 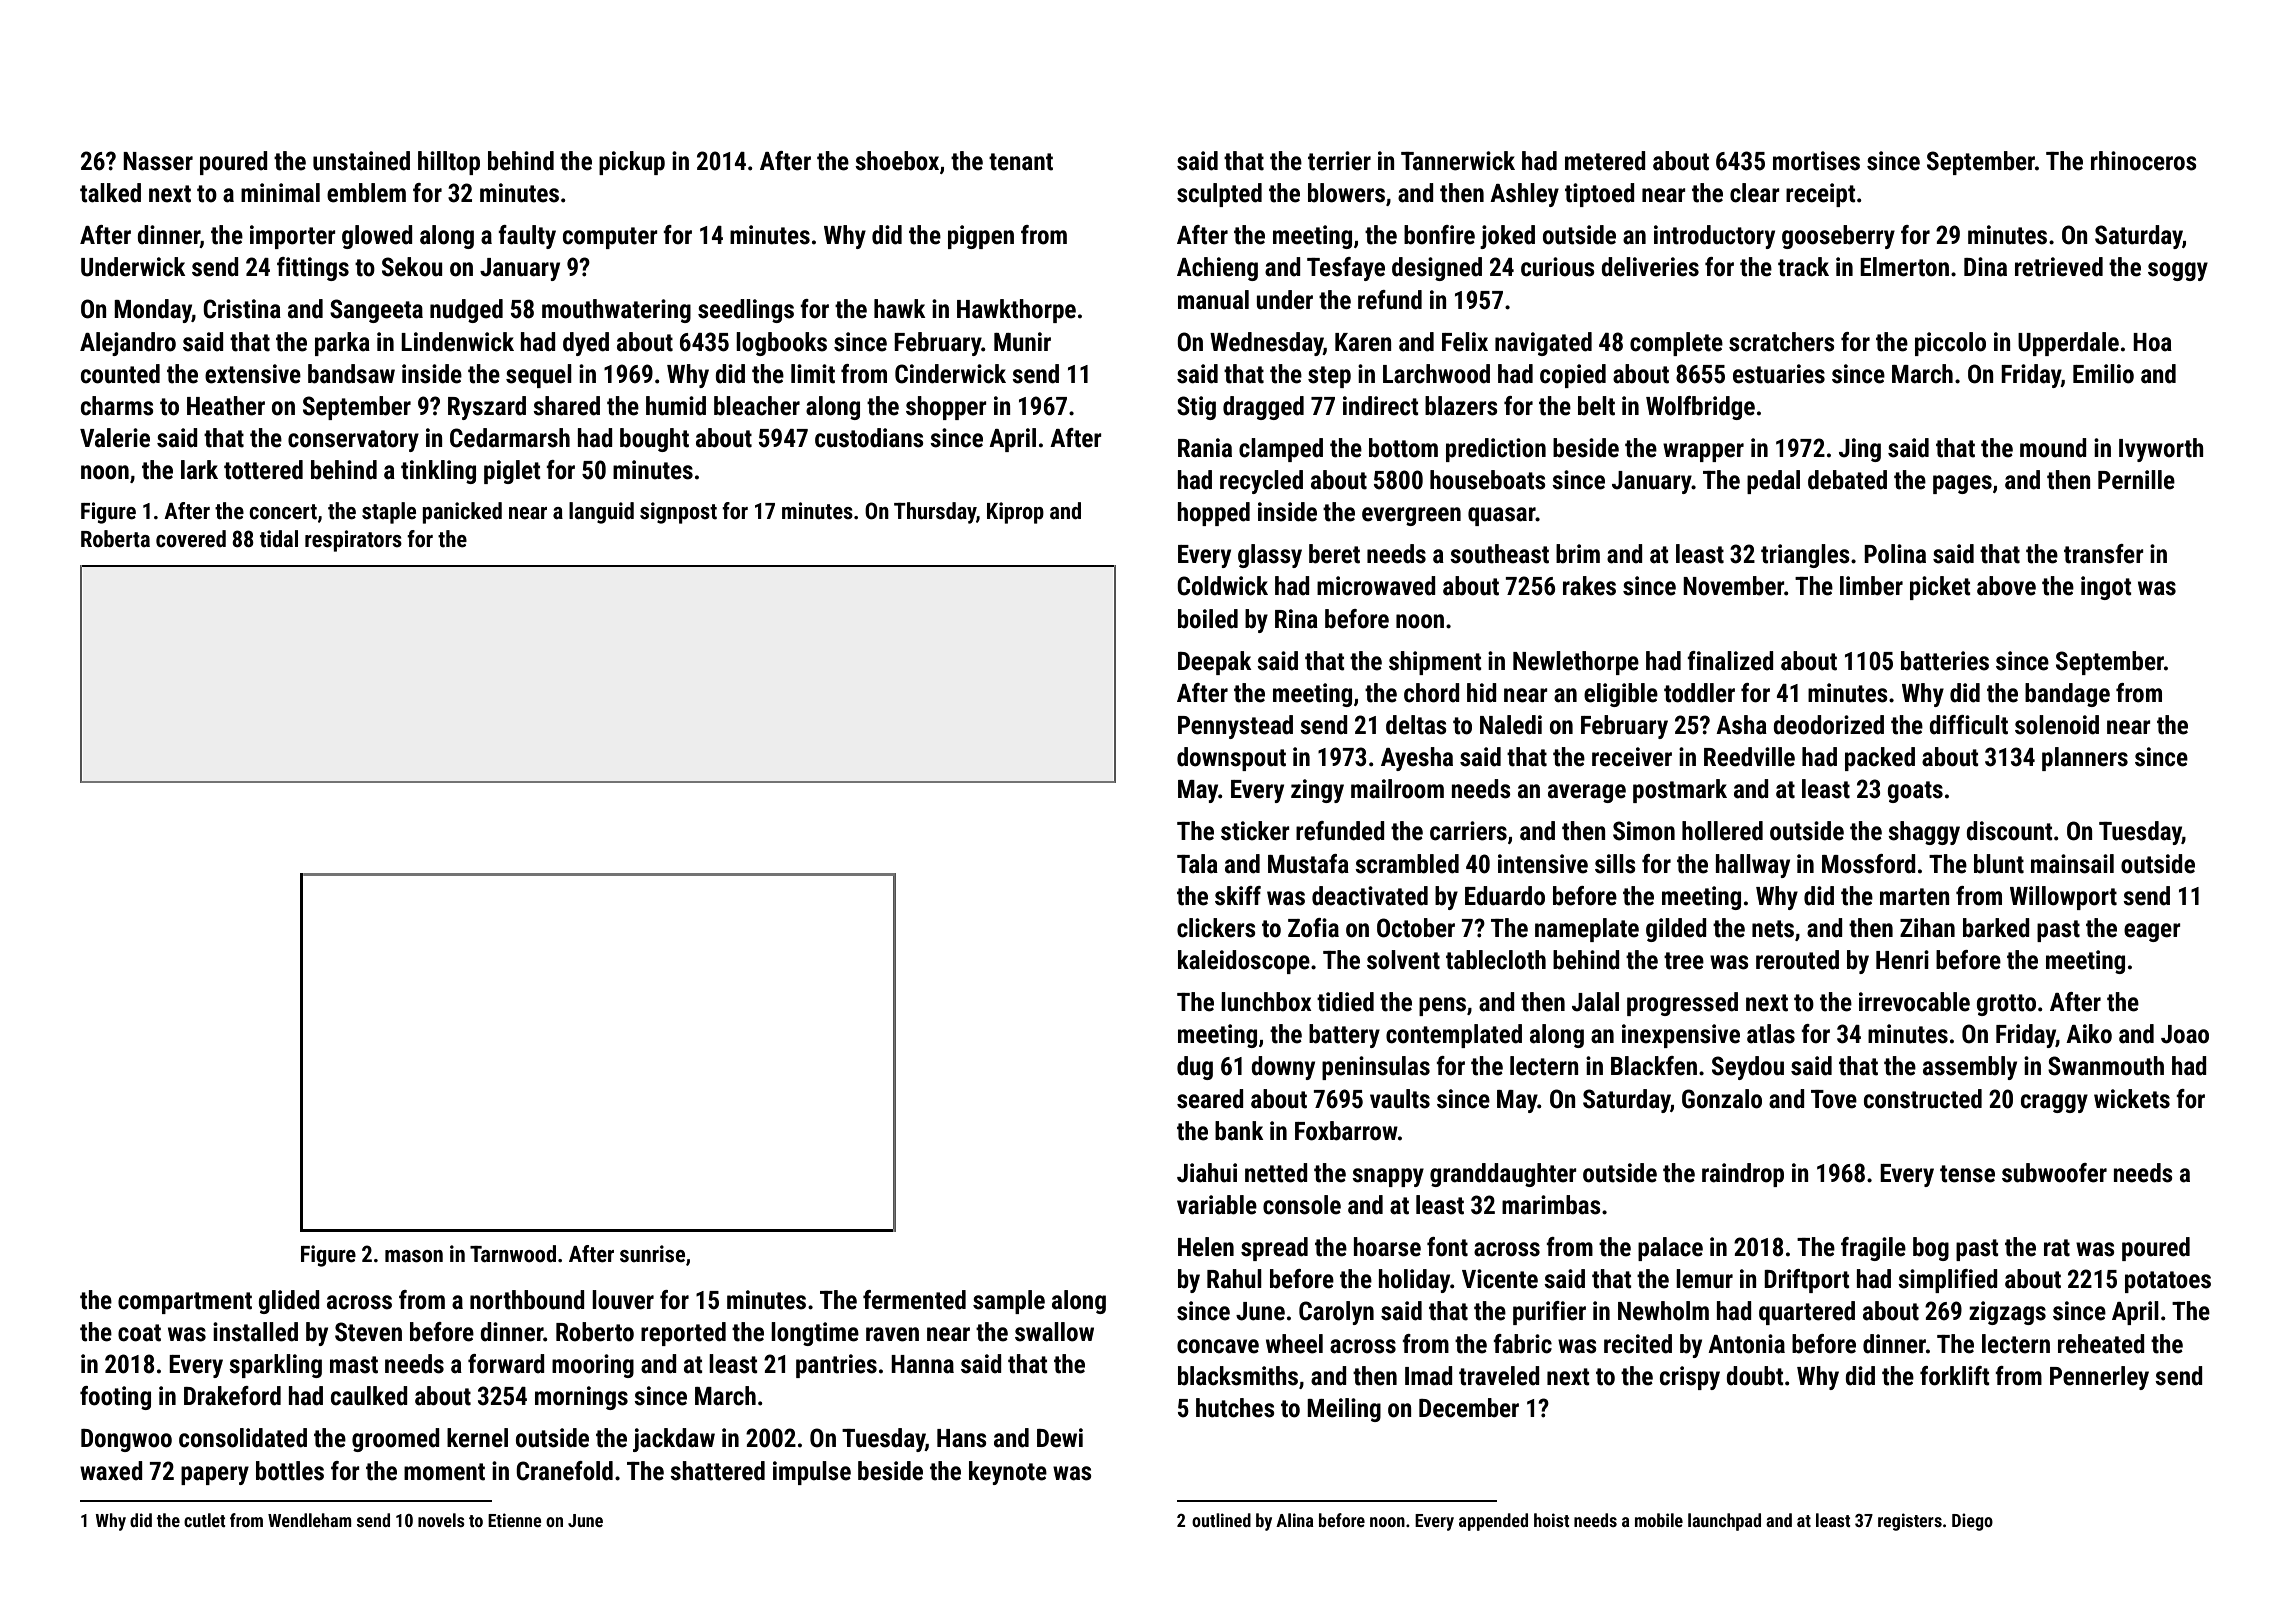 I want to click on Etienne, so click(x=515, y=1520).
